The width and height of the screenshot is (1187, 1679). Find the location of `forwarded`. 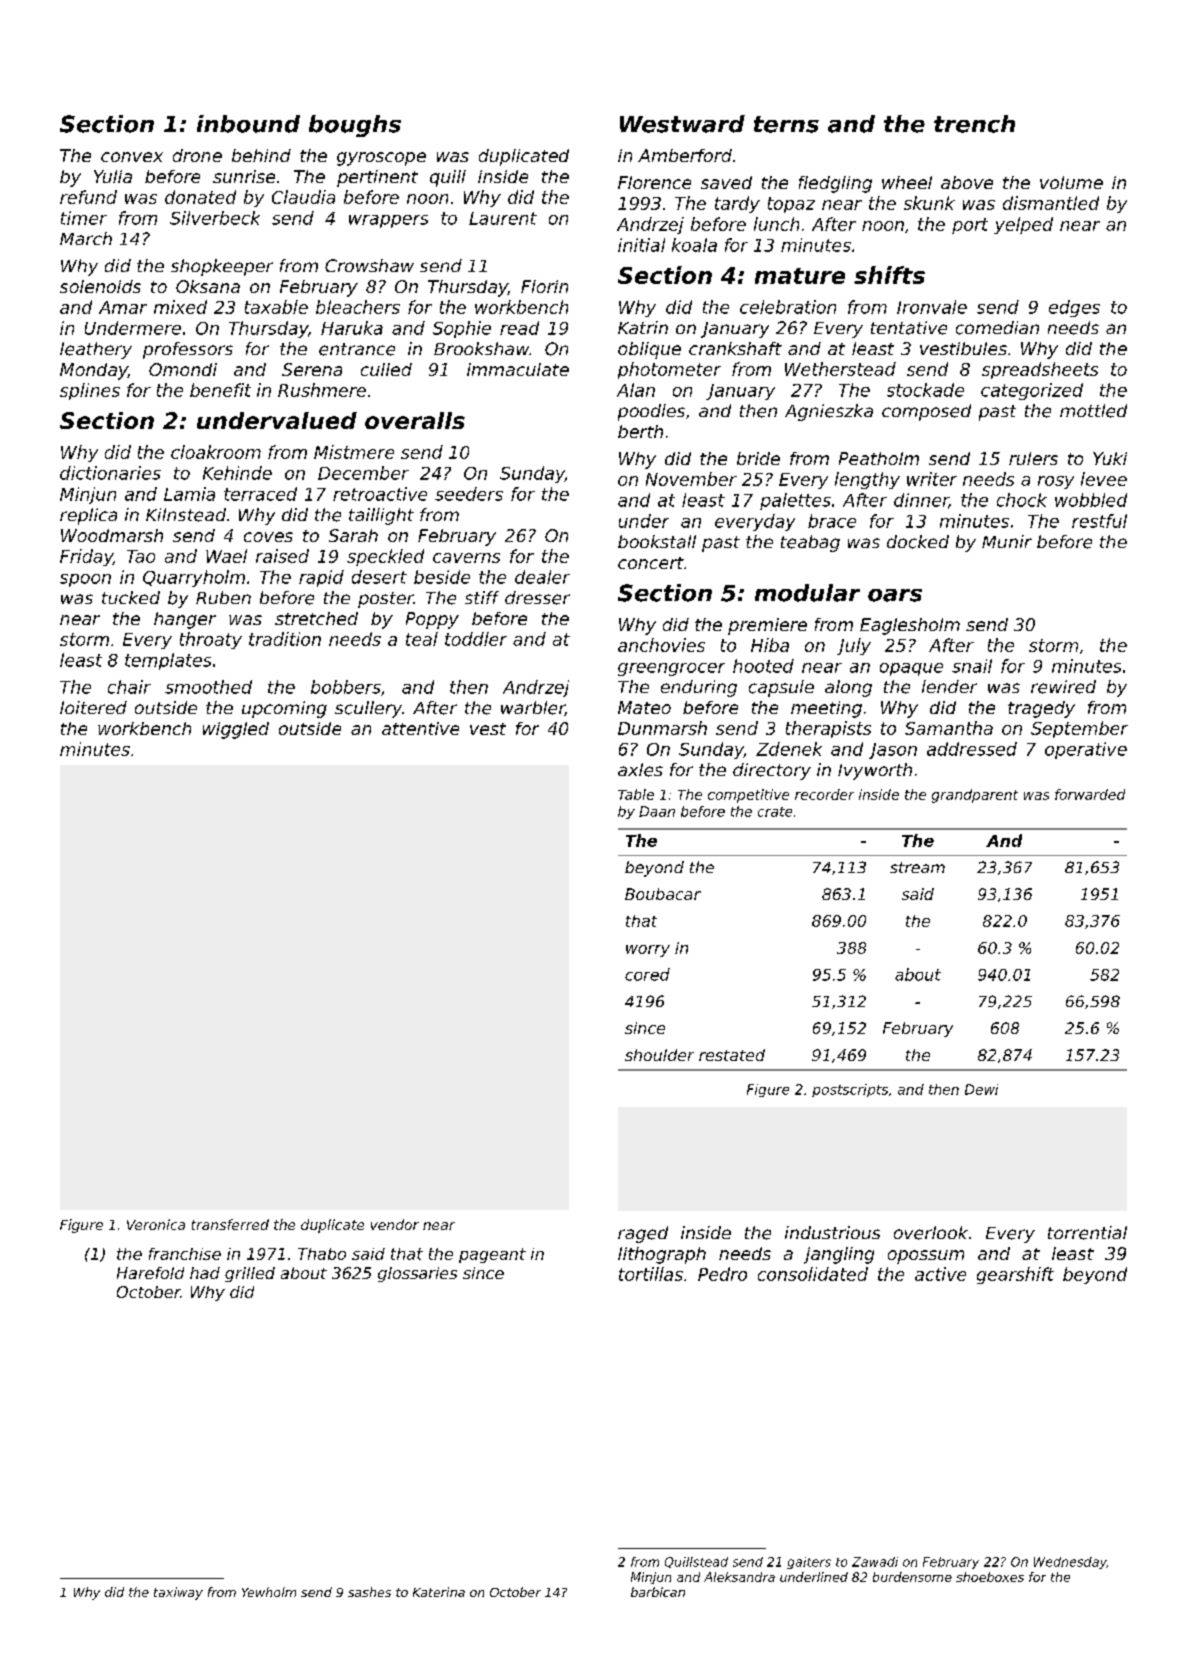

forwarded is located at coordinates (1090, 794).
